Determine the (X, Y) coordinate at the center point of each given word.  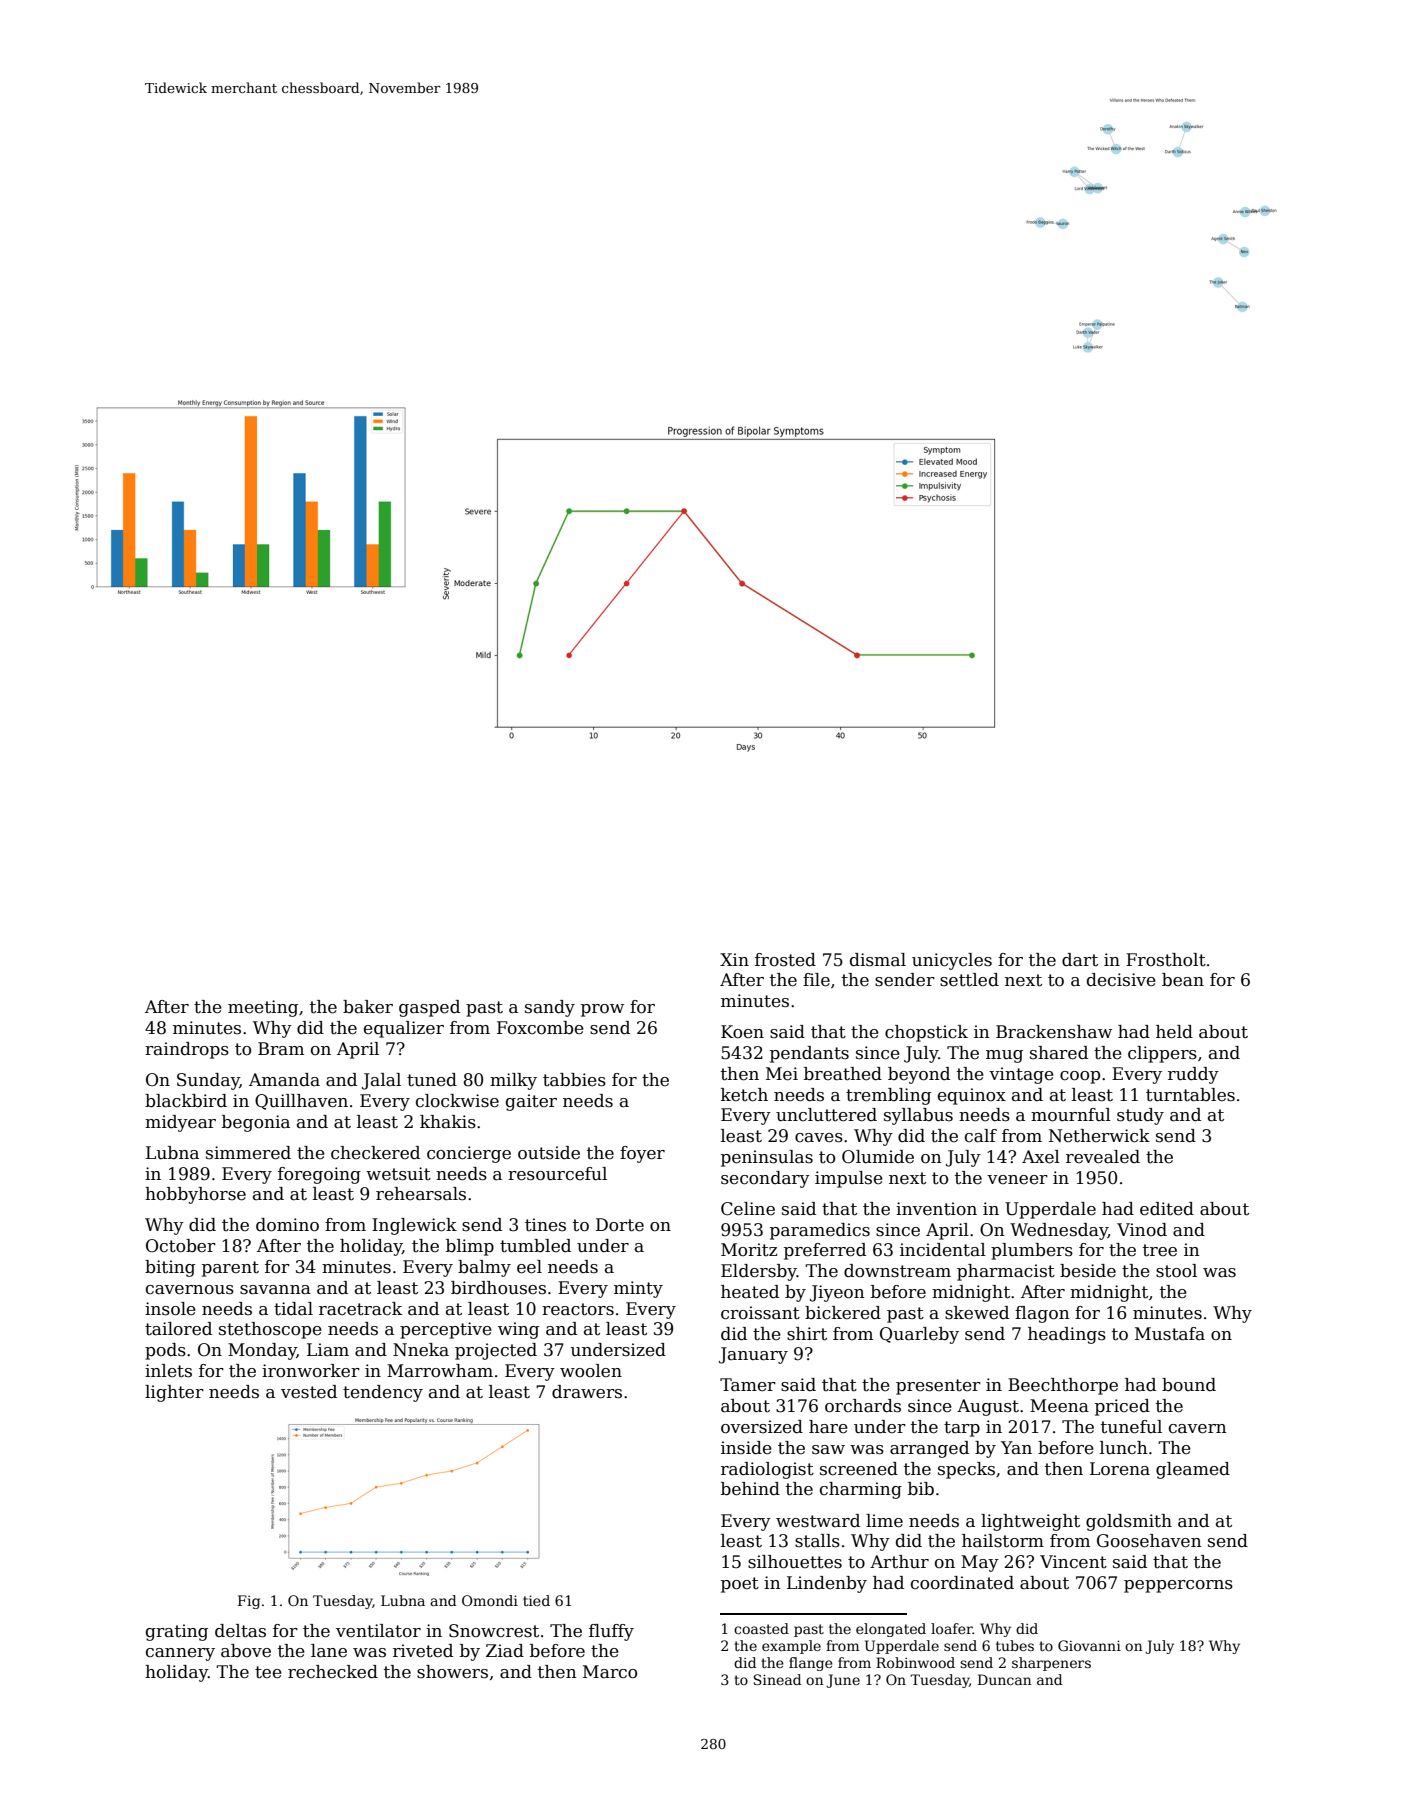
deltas (240, 1631)
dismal (878, 960)
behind (750, 1489)
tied (536, 1600)
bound (1189, 1385)
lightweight (1030, 1522)
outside (549, 1153)
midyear (180, 1123)
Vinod (1142, 1230)
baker (368, 1007)
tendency (383, 1393)
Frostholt (1166, 960)
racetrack (360, 1309)
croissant (760, 1313)
